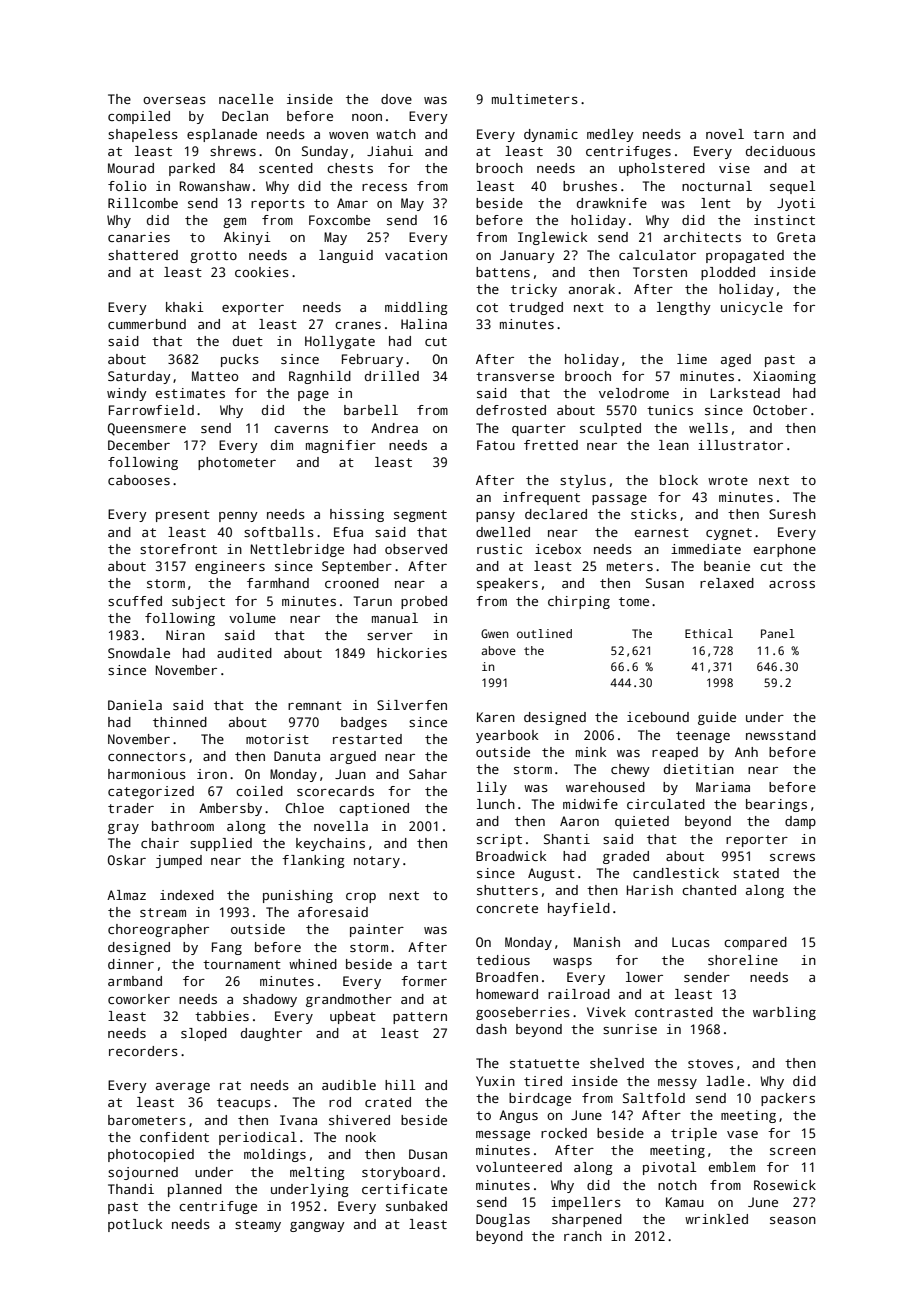  What do you see at coordinates (499, 840) in the image?
I see `script` at bounding box center [499, 840].
